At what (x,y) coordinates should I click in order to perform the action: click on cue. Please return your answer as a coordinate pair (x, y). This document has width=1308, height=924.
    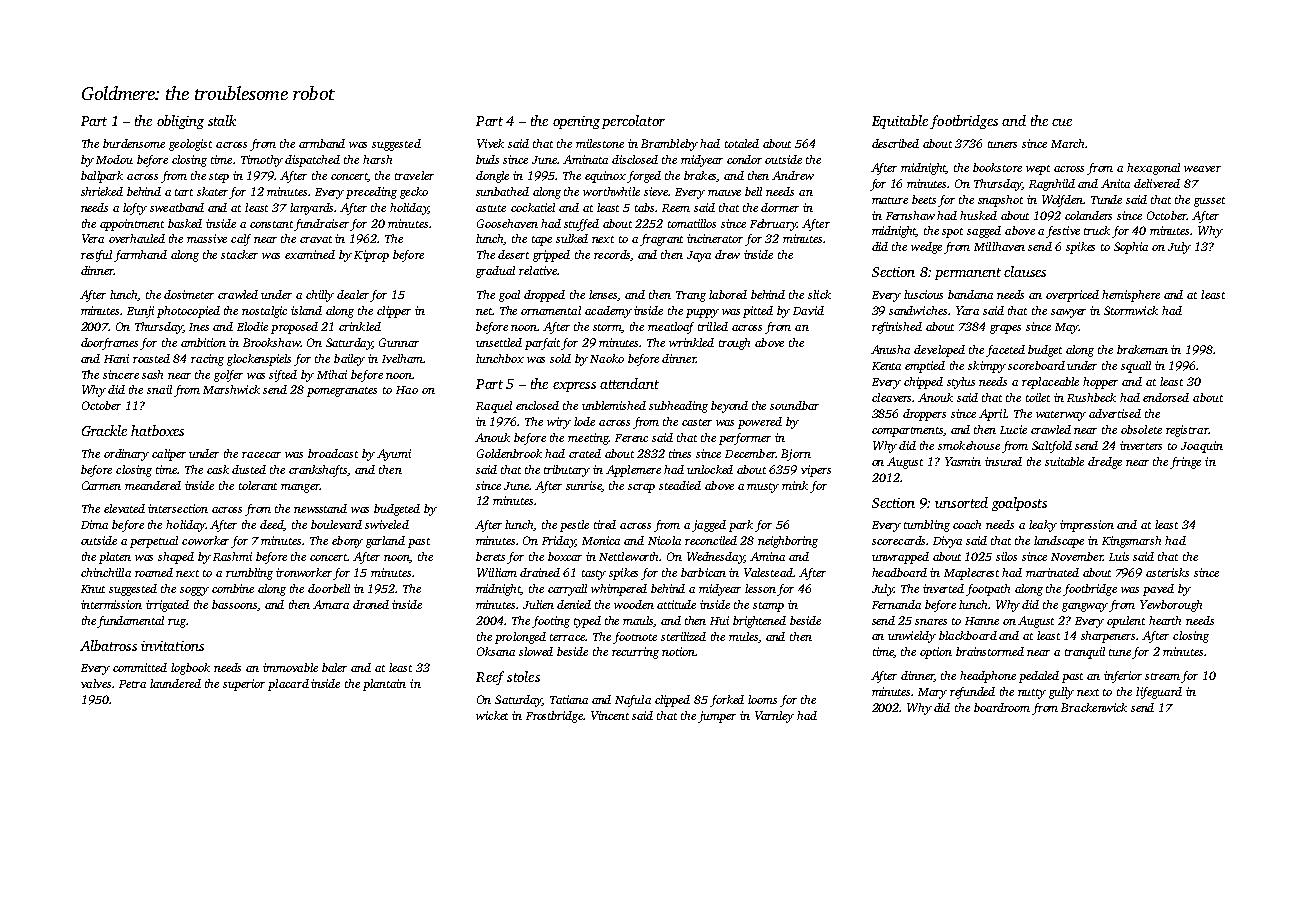
    Looking at the image, I should click on (1062, 122).
